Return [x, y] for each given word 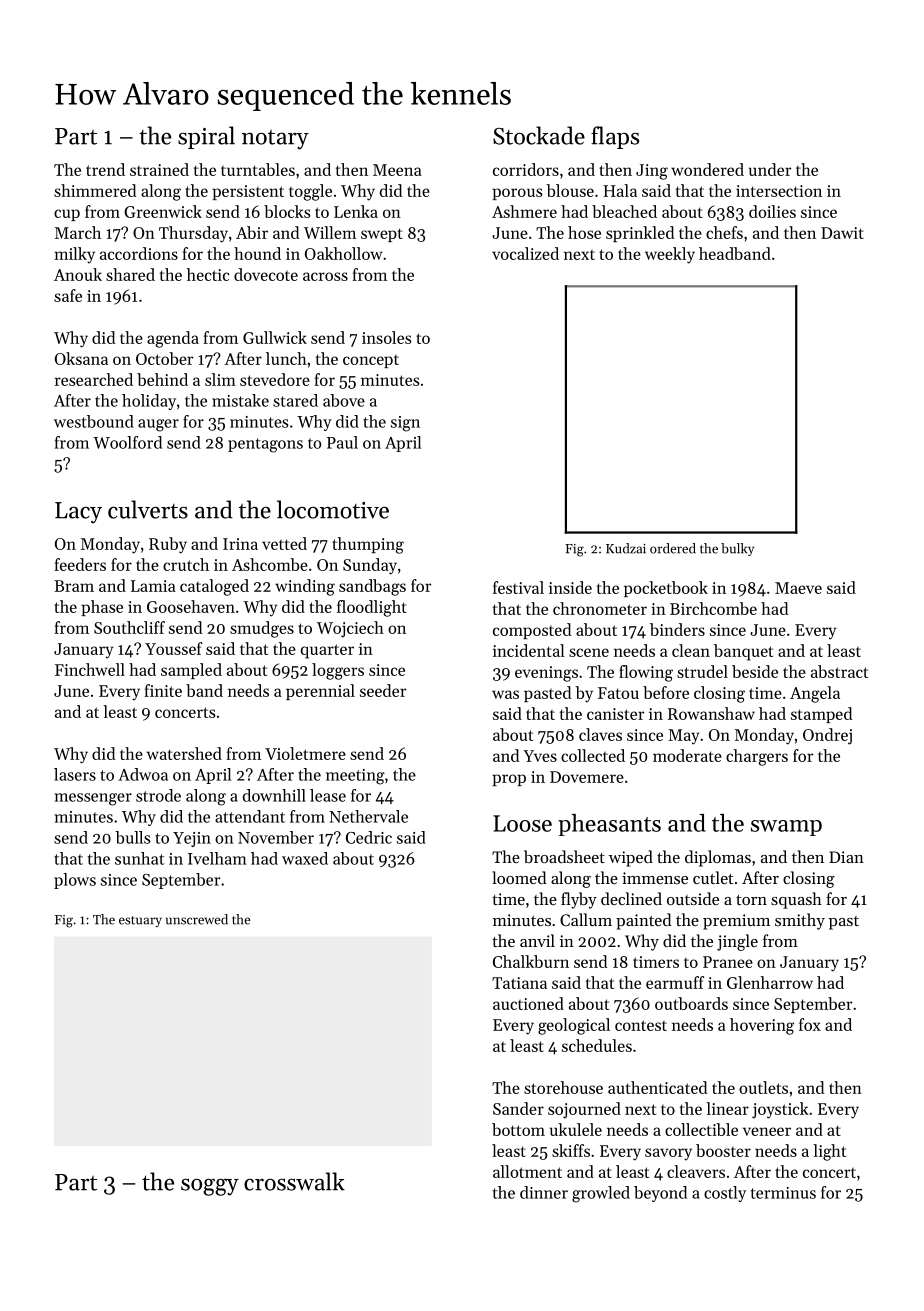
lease [328, 795]
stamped [821, 715]
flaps [615, 137]
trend [105, 169]
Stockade [539, 135]
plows [75, 881]
